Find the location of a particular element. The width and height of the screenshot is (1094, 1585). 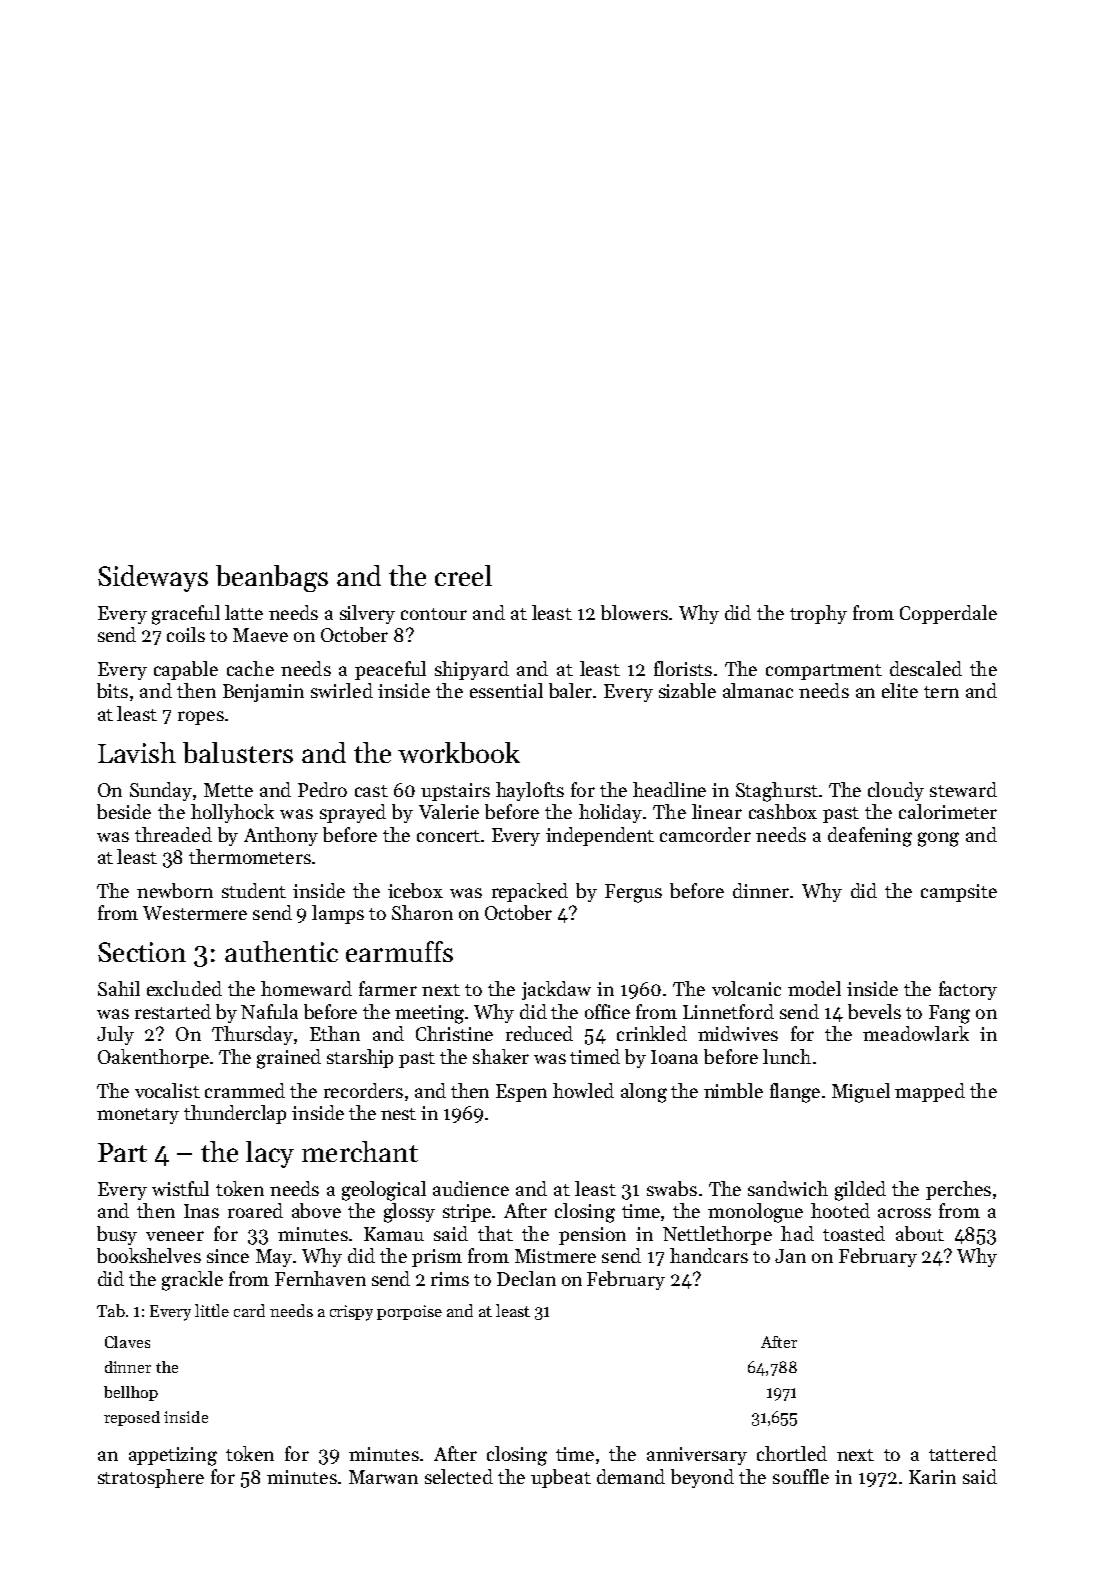

almanac is located at coordinates (758, 690).
